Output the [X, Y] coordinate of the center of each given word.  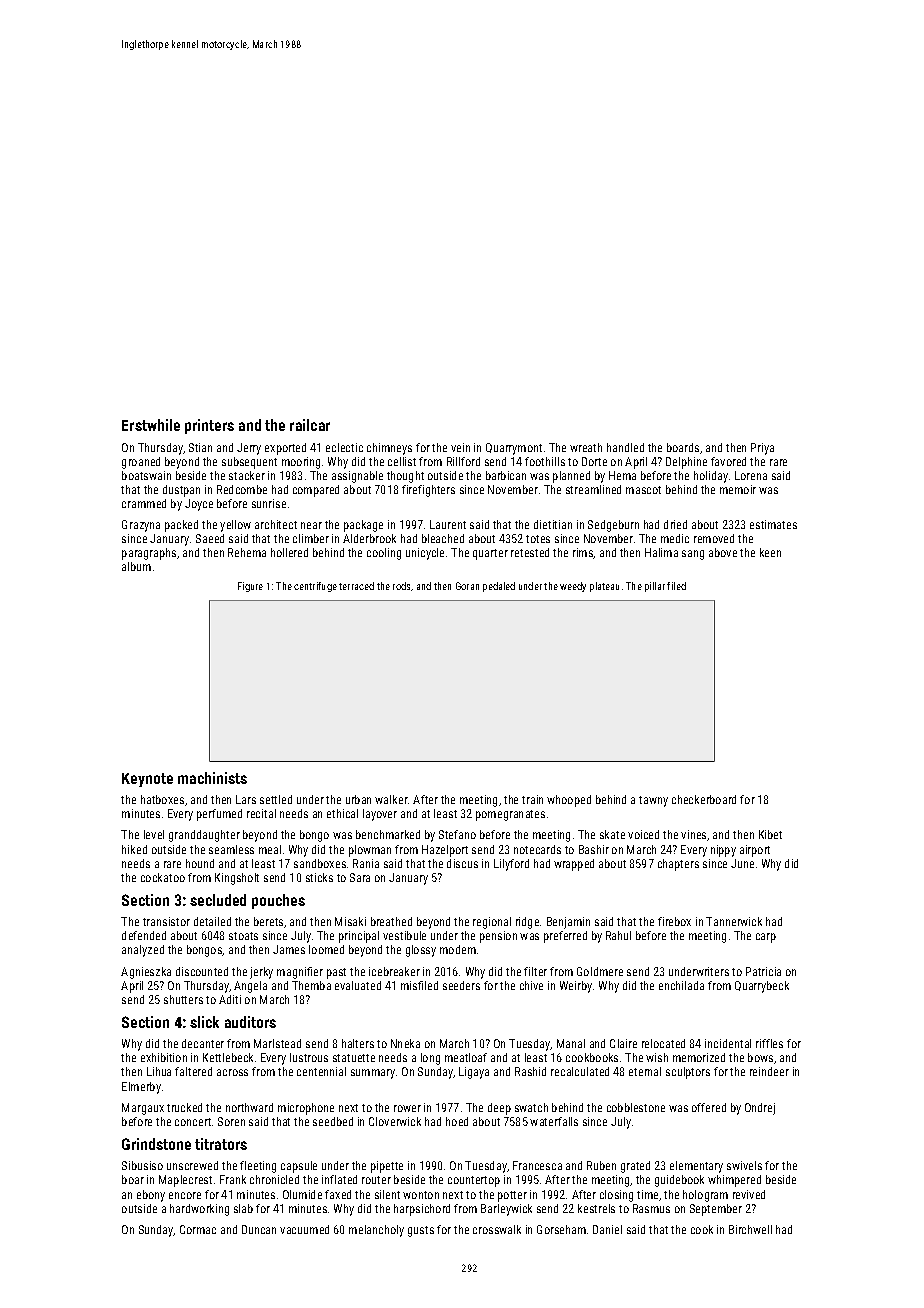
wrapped [574, 865]
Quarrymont [514, 449]
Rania [366, 863]
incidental [728, 1043]
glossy [421, 951]
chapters [678, 865]
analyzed [143, 951]
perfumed [219, 815]
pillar [655, 587]
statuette [354, 1058]
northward [249, 1107]
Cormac [198, 1229]
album [136, 566]
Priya [762, 449]
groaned [141, 463]
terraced [356, 586]
